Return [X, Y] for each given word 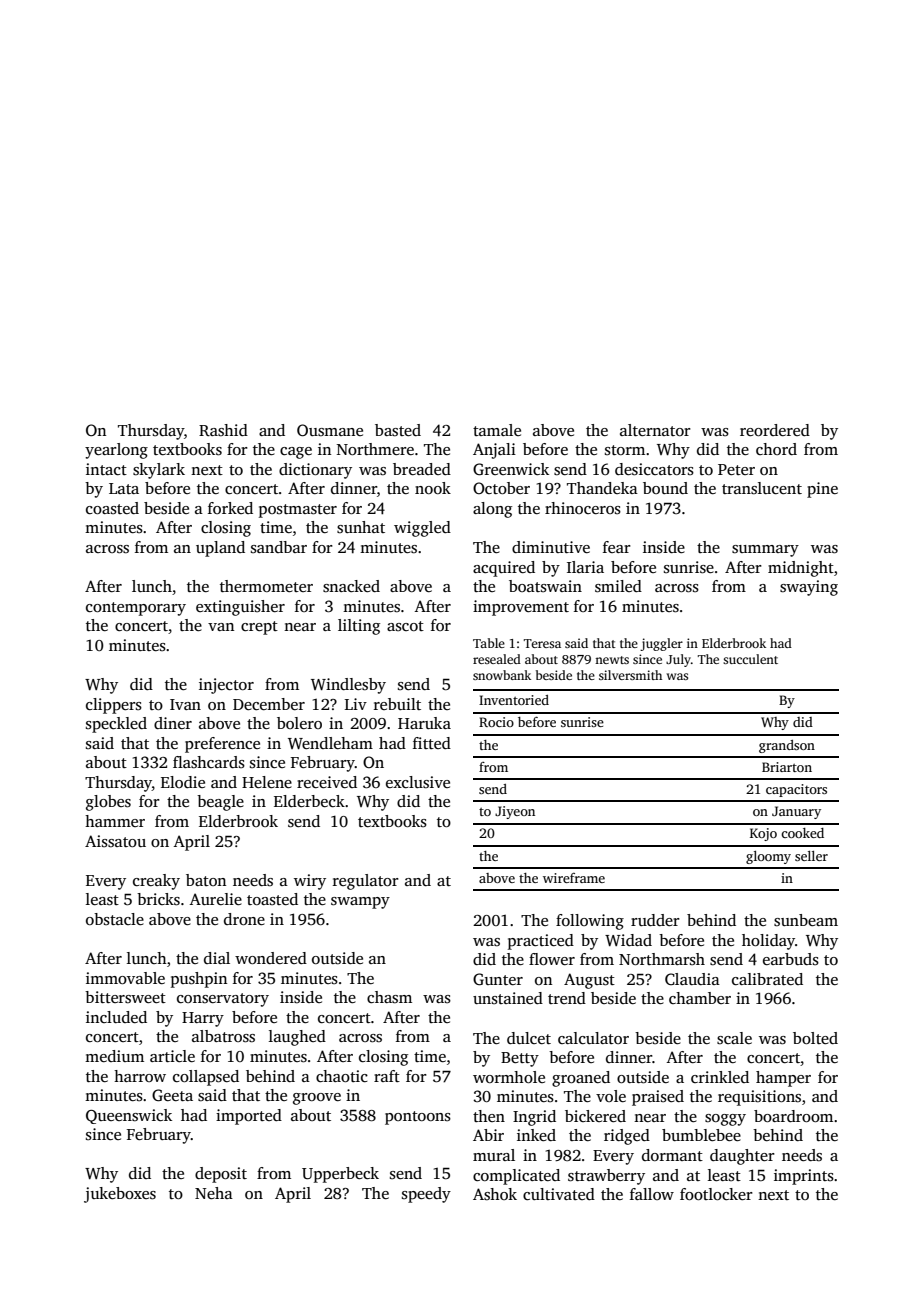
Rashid [223, 430]
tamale [497, 430]
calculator [593, 1038]
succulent [750, 659]
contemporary [136, 609]
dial [217, 958]
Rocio [496, 722]
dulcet [529, 1038]
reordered [775, 430]
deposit [221, 1175]
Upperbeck [340, 1175]
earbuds [791, 959]
